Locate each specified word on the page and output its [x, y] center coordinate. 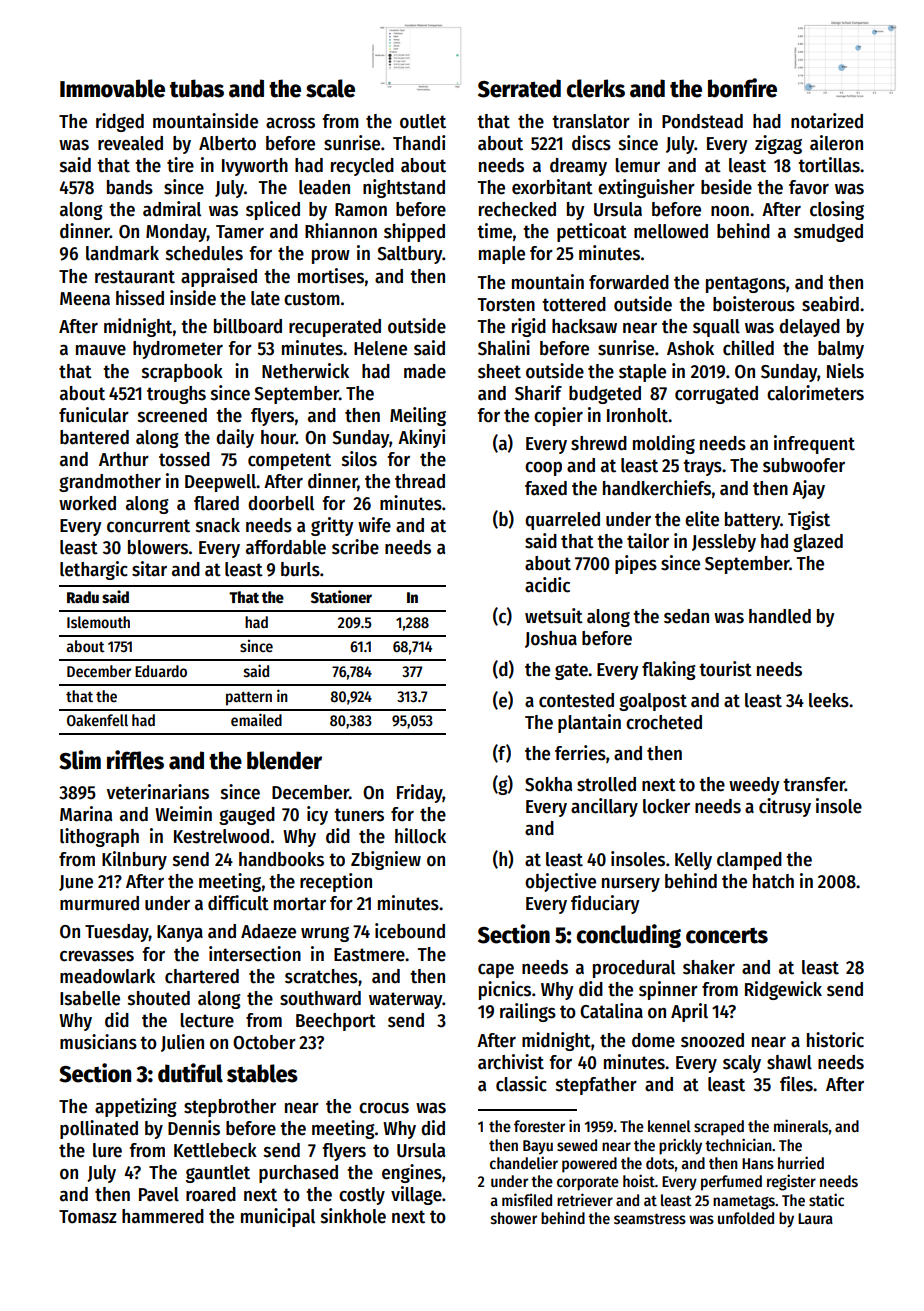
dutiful [190, 1073]
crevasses [97, 956]
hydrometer [178, 350]
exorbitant [552, 187]
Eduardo [161, 671]
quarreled [562, 521]
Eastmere [369, 955]
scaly [742, 1064]
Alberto [227, 143]
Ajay [808, 489]
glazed [818, 543]
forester [539, 1126]
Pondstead [702, 121]
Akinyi [422, 438]
